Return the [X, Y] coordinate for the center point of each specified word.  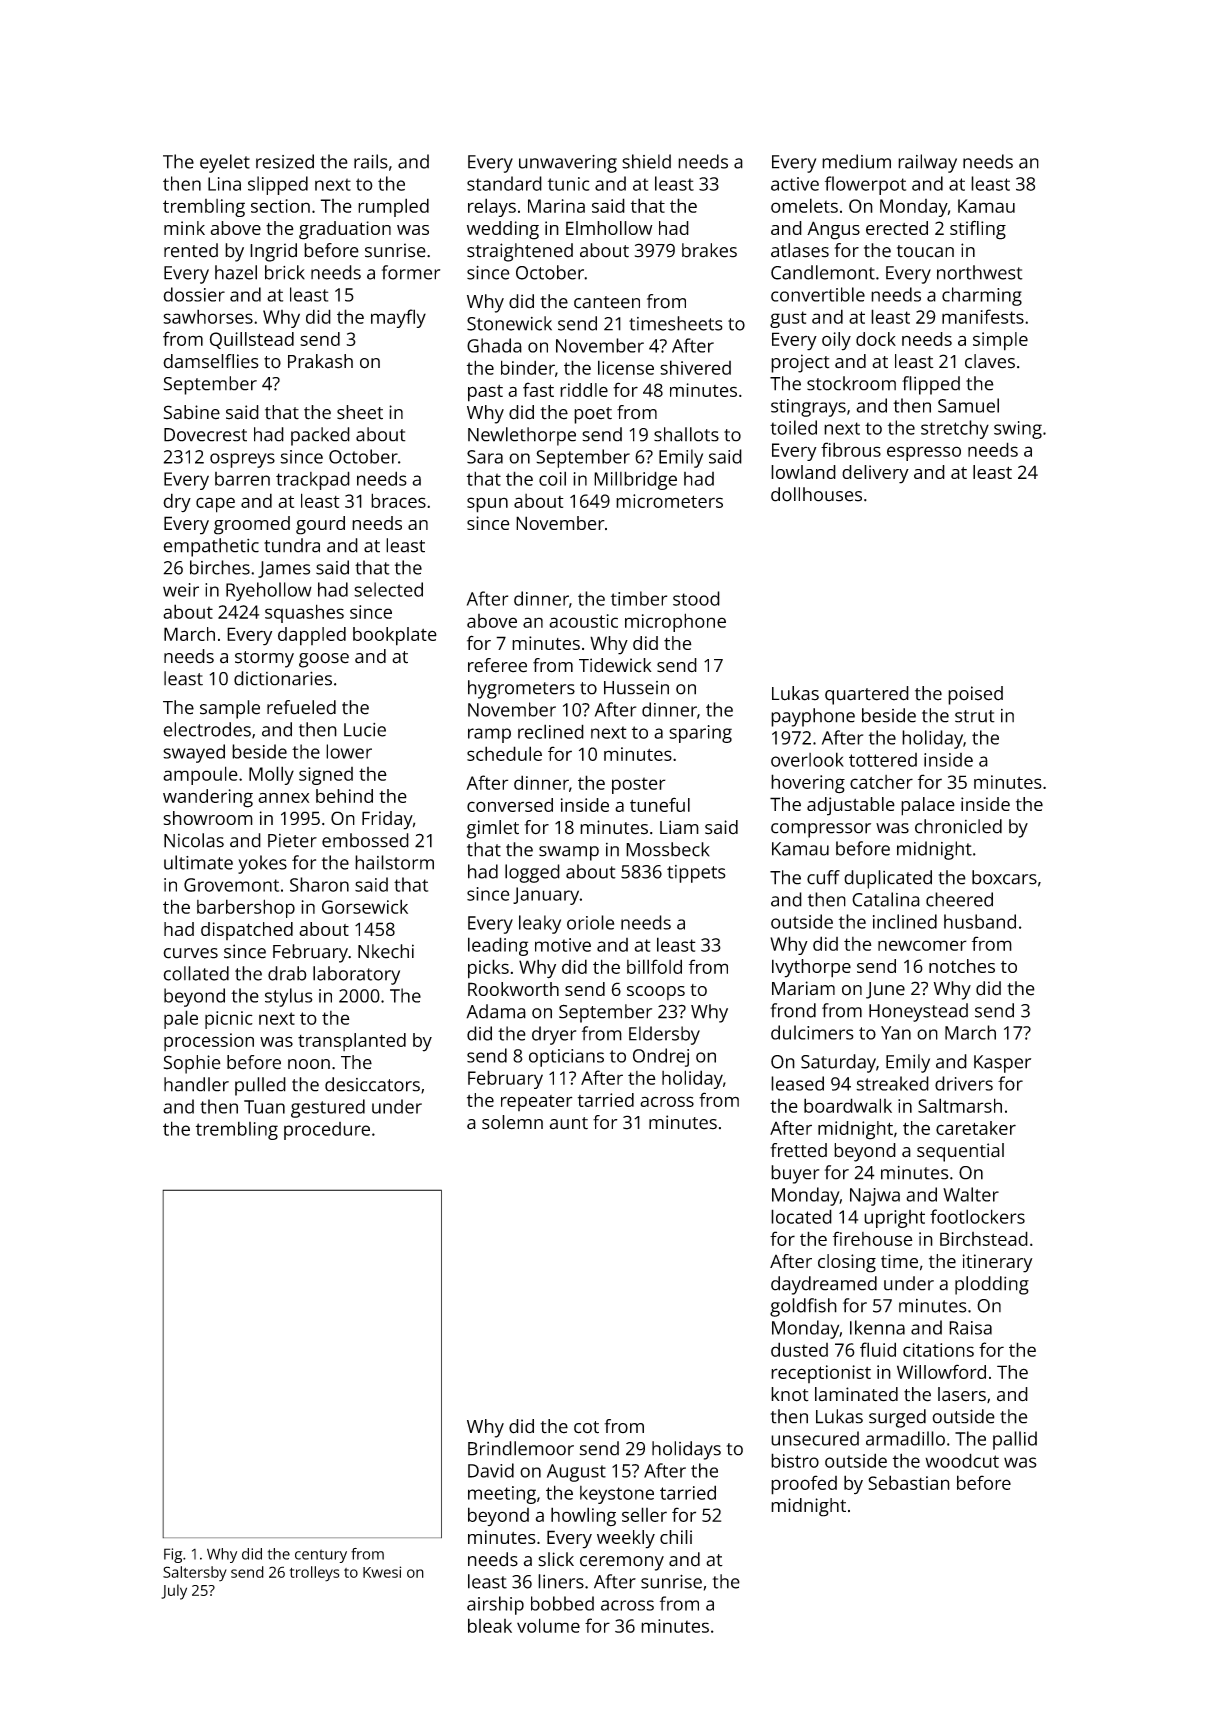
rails [371, 161]
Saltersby [195, 1574]
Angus [833, 230]
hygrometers [521, 689]
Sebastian [909, 1482]
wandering [208, 798]
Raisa [970, 1328]
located [801, 1216]
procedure [327, 1131]
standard [504, 183]
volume [548, 1625]
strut [975, 716]
